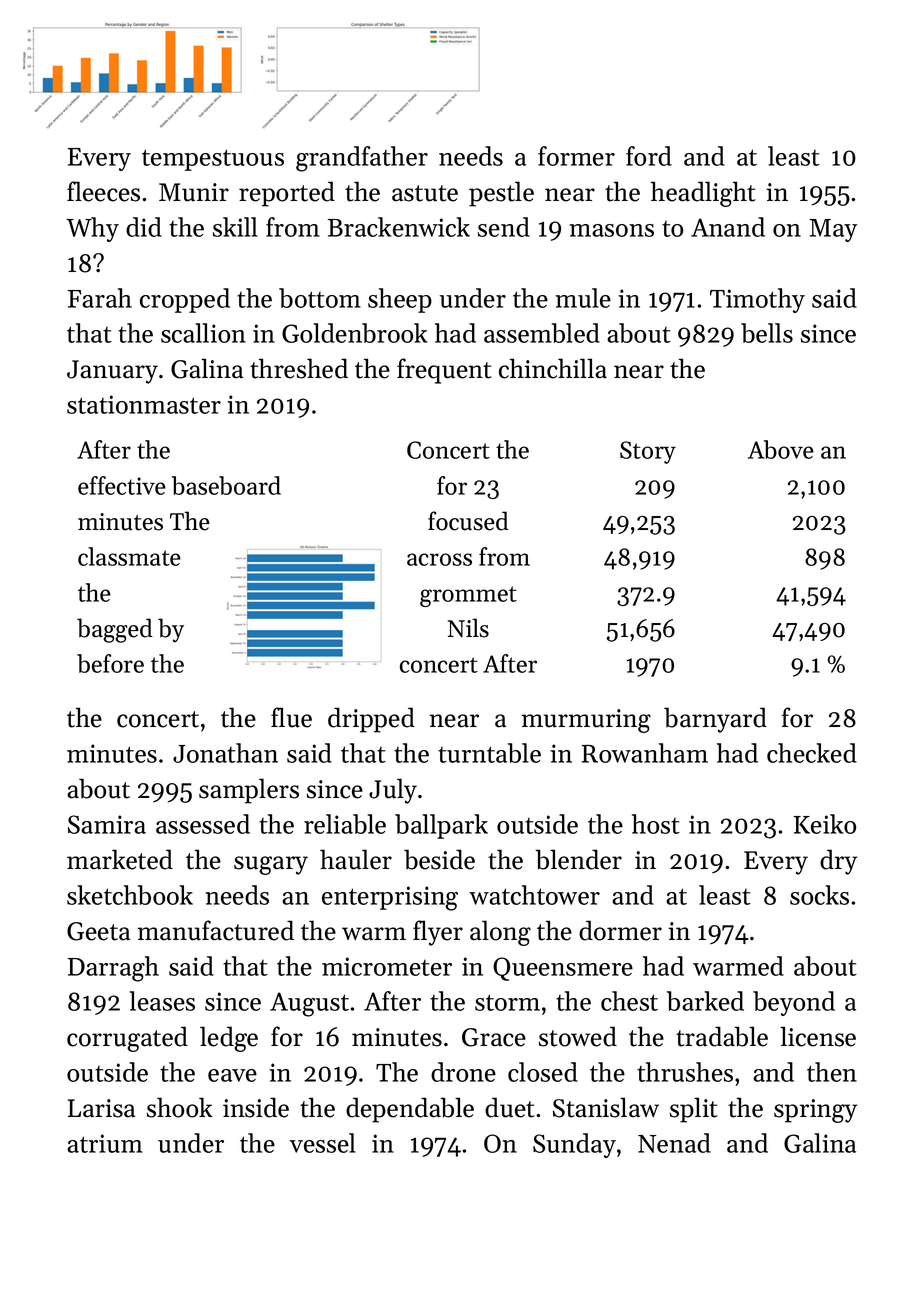 Image resolution: width=924 pixels, height=1311 pixels. I want to click on ford, so click(649, 156).
